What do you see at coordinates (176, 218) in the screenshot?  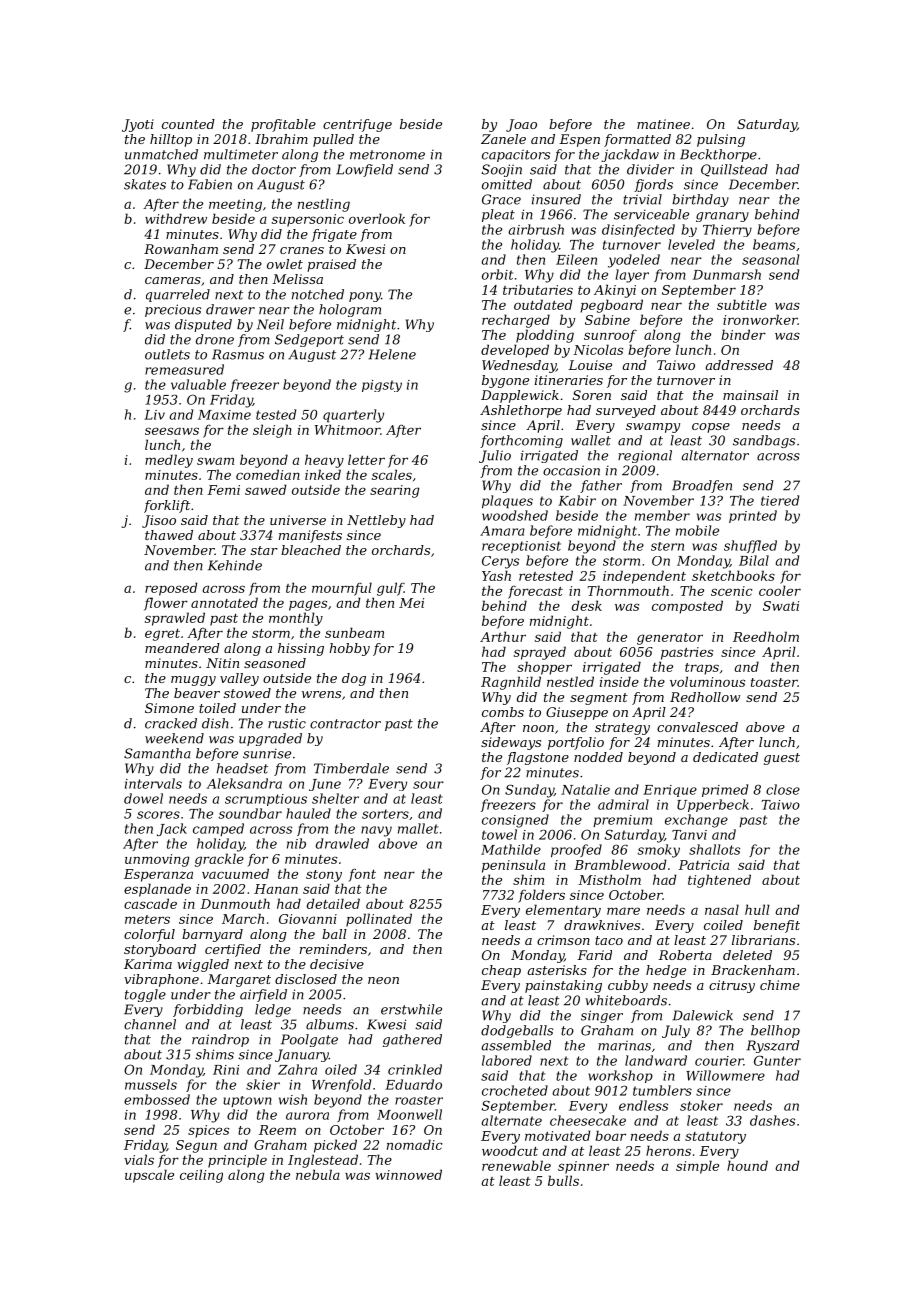 I see `withdrew` at bounding box center [176, 218].
